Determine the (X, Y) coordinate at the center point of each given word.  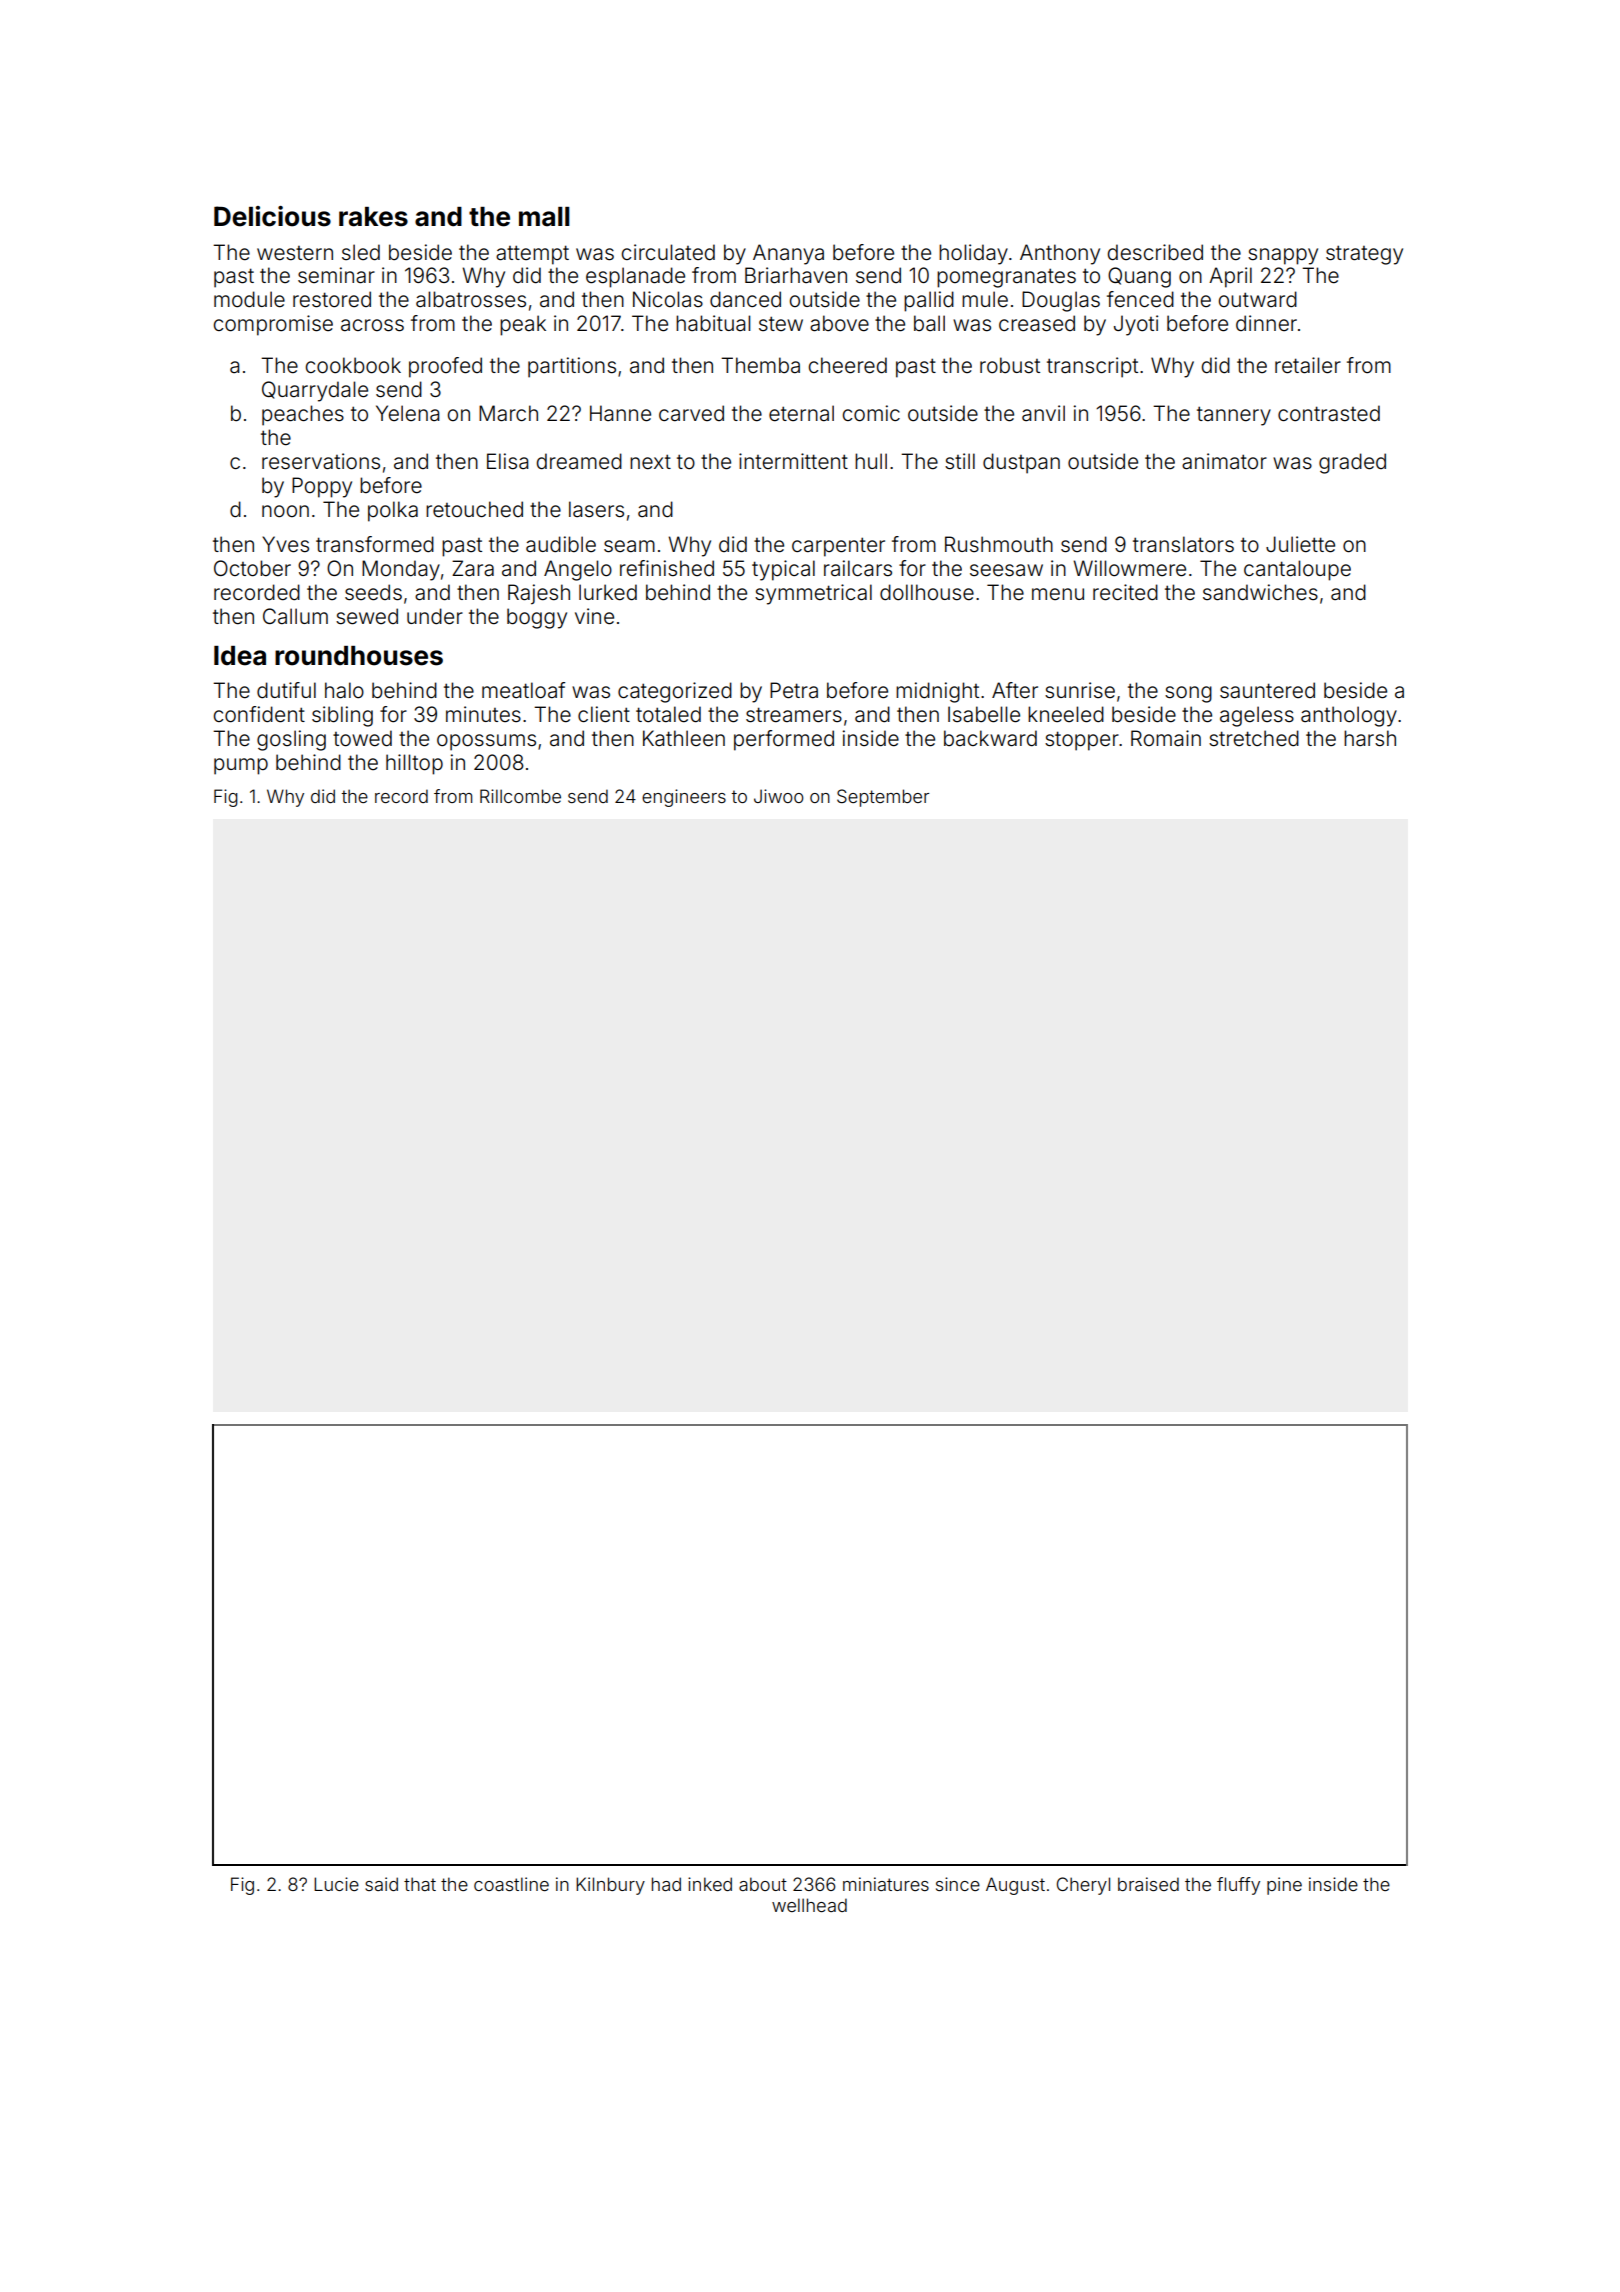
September (883, 798)
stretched (1254, 738)
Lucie (336, 1884)
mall (544, 217)
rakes (373, 217)
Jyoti (1136, 325)
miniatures (886, 1884)
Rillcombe (520, 796)
